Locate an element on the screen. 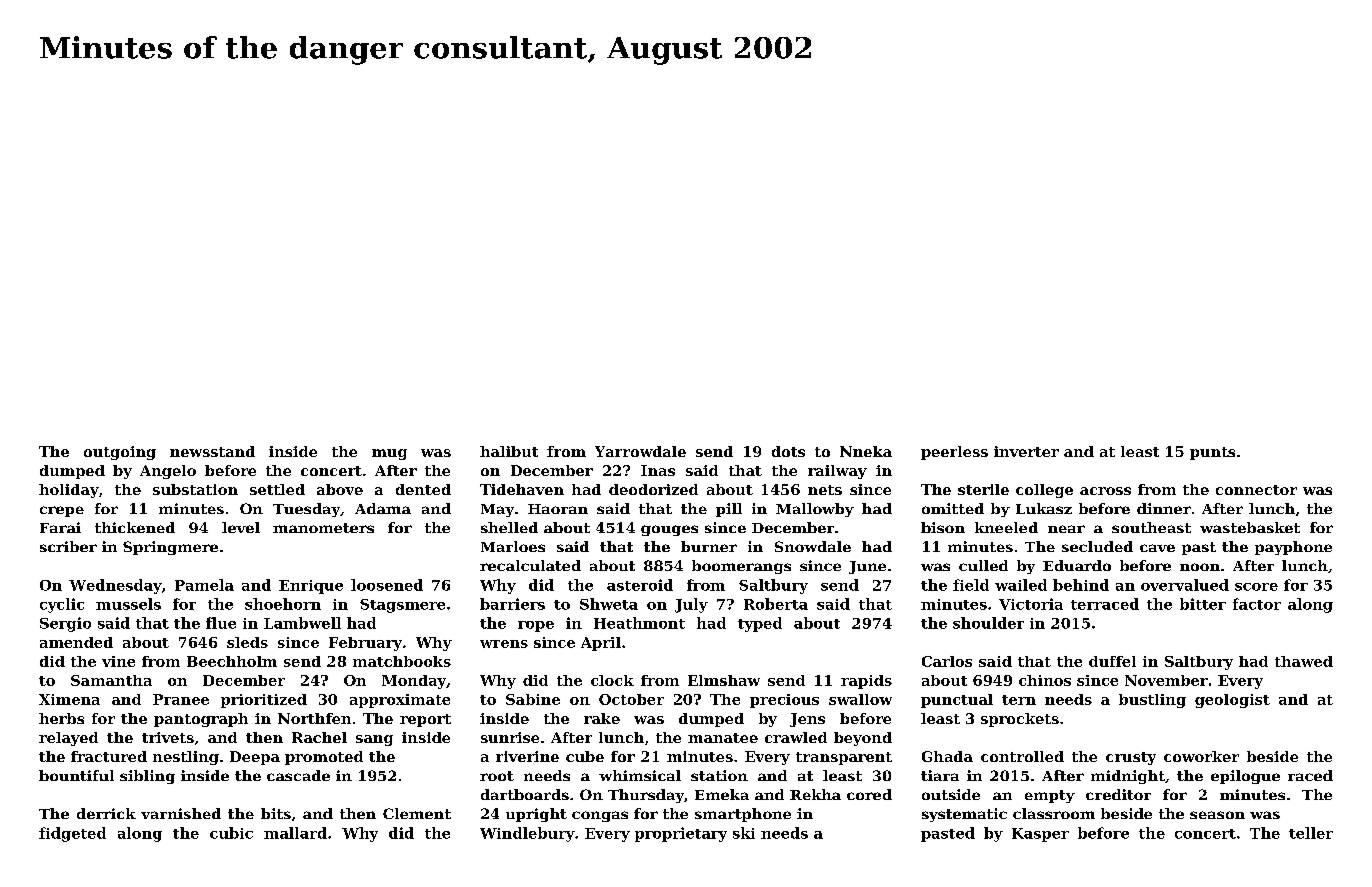 This screenshot has width=1372, height=887. Sabine is located at coordinates (533, 699).
